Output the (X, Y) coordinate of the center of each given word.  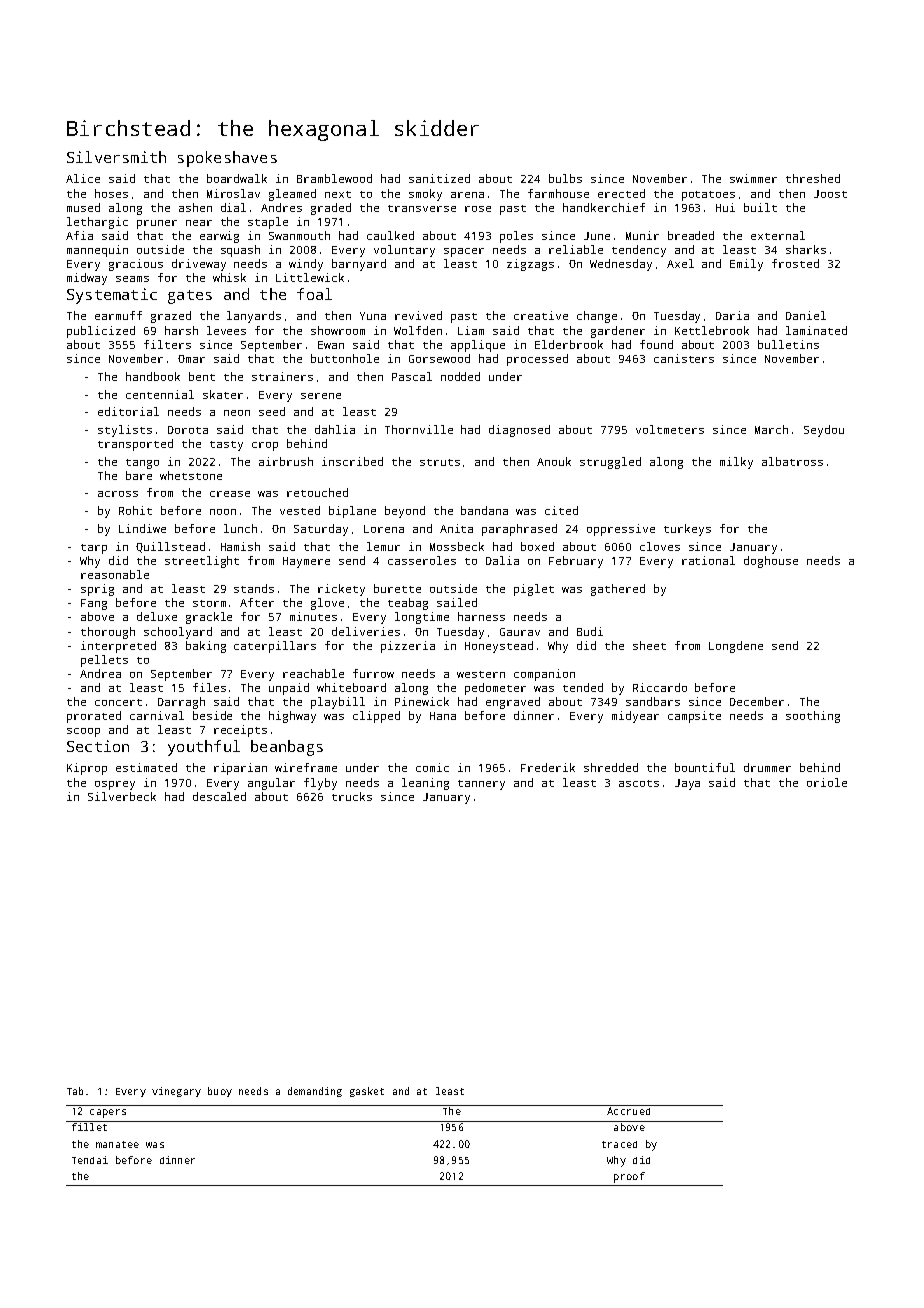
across (118, 494)
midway (87, 279)
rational (708, 560)
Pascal (412, 376)
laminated (816, 330)
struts (440, 462)
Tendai (90, 1160)
